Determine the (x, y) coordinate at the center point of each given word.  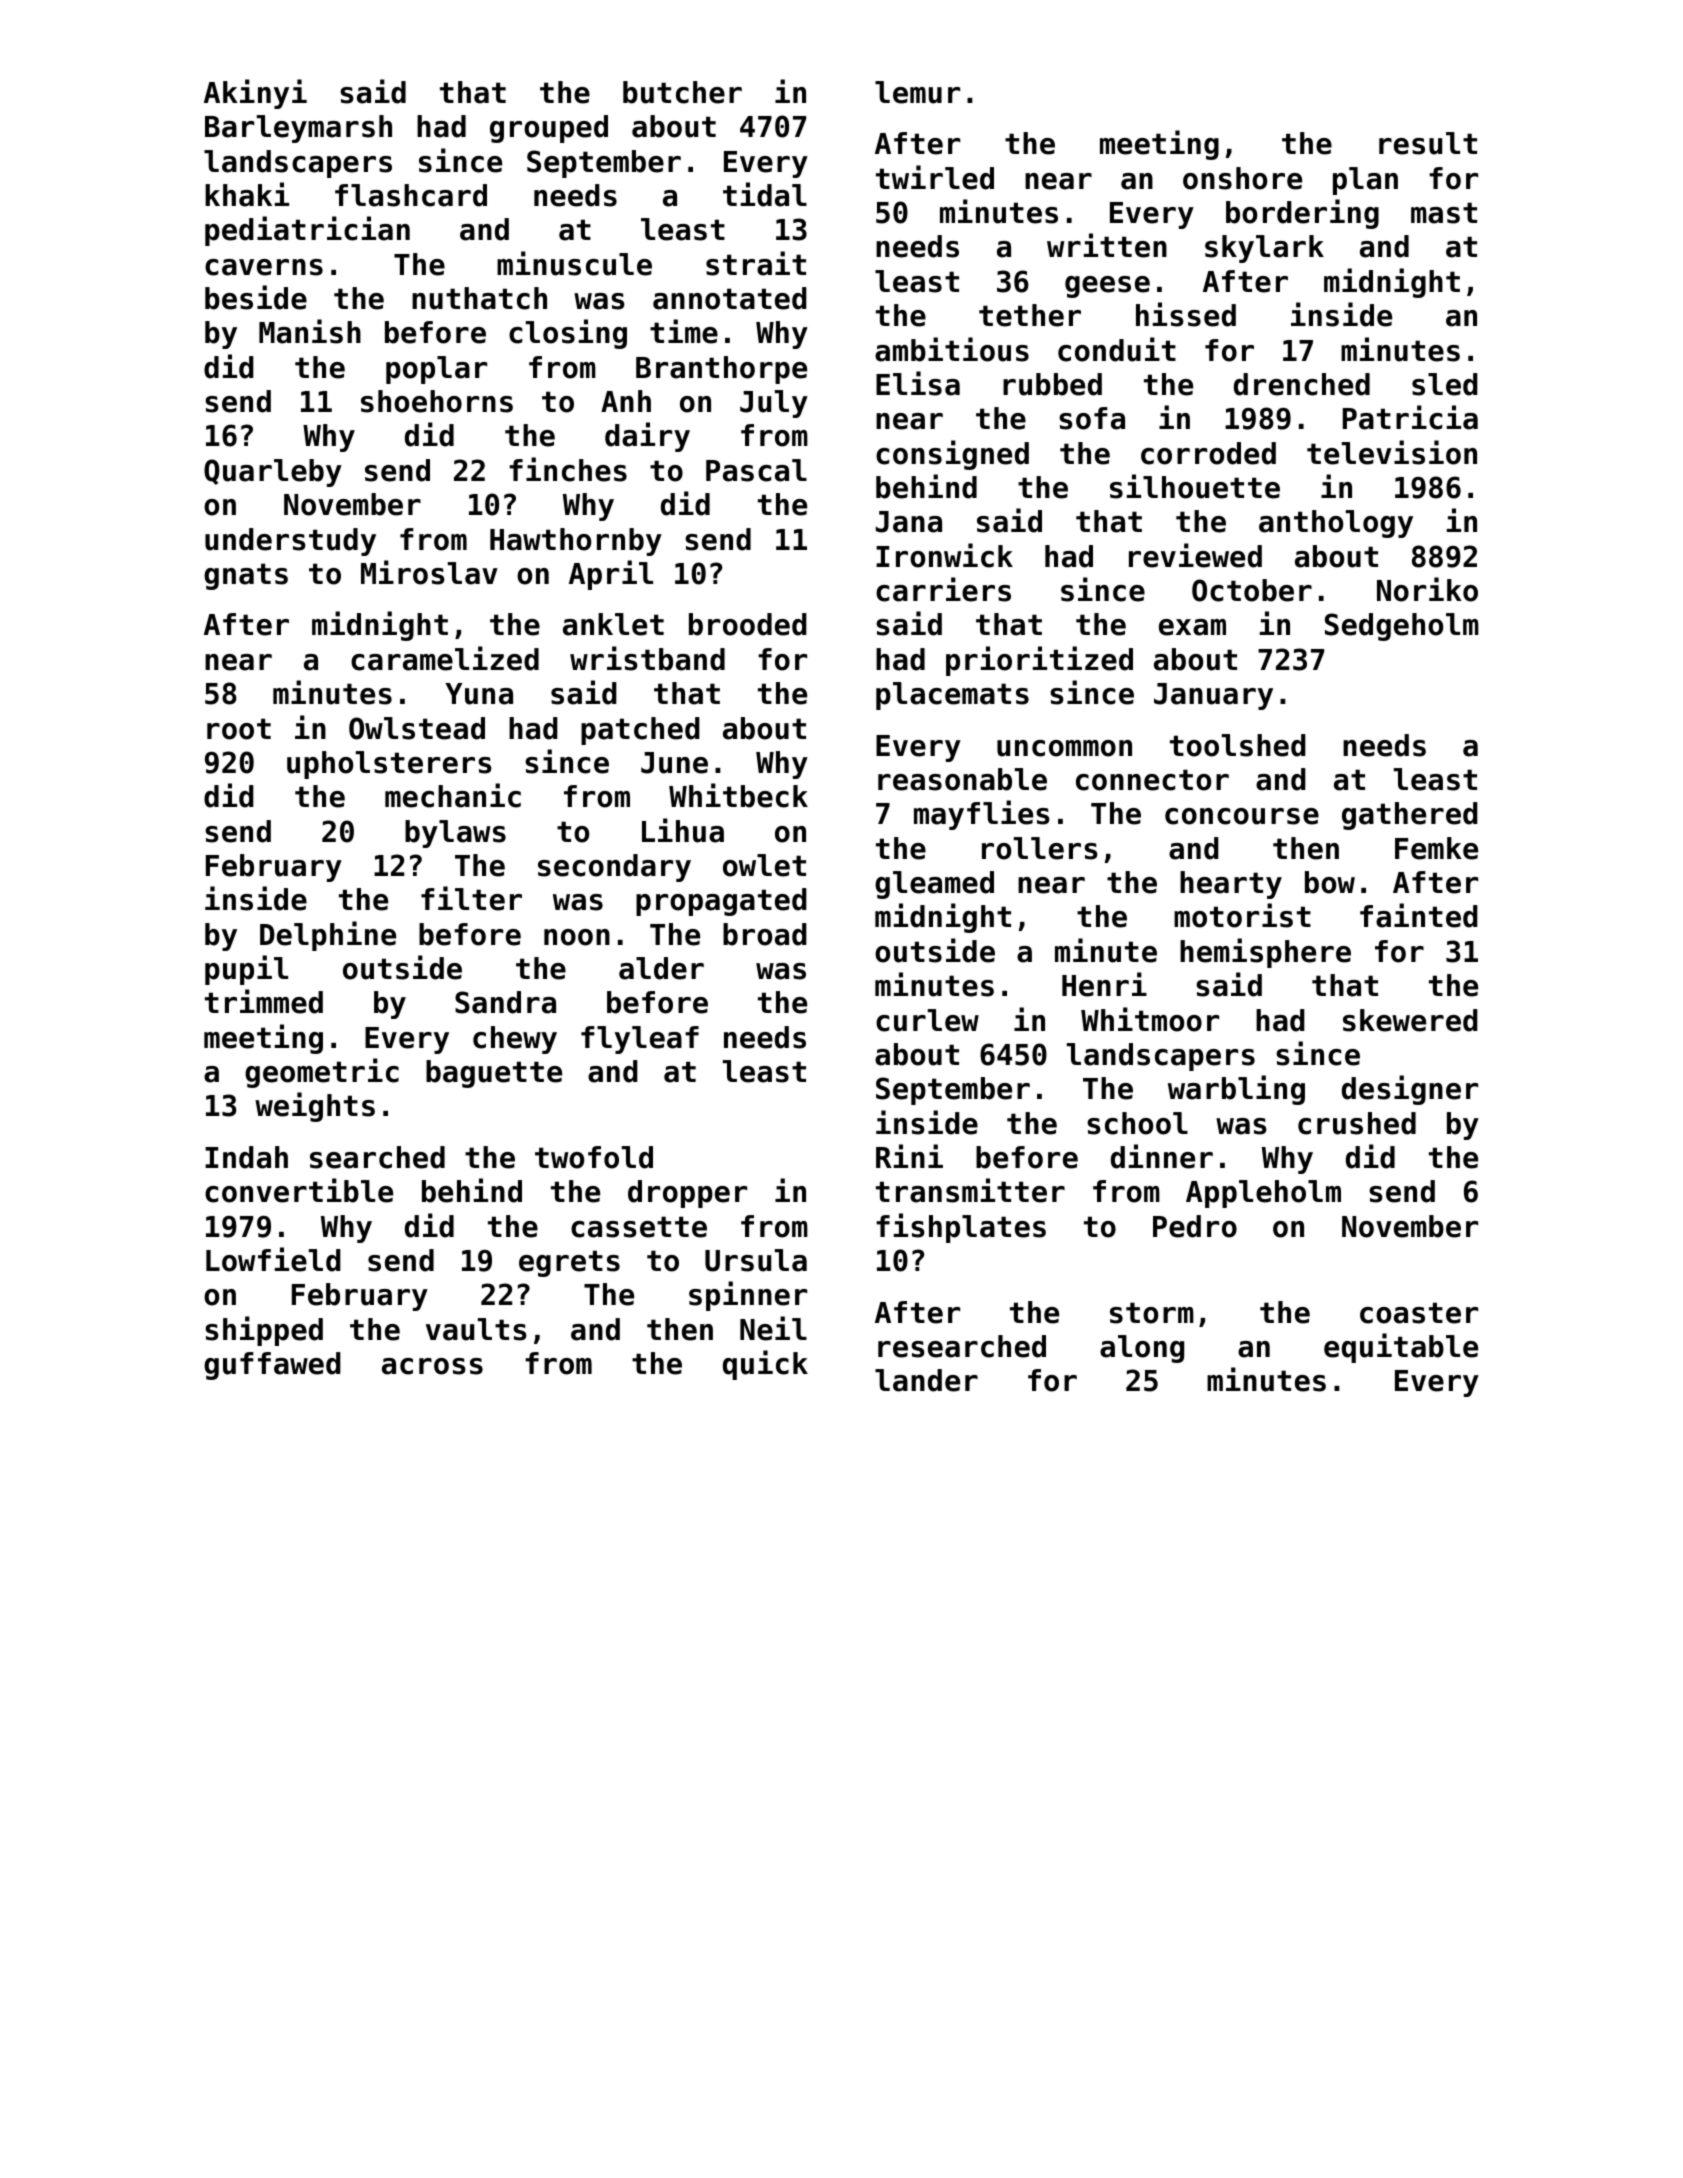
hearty (1231, 885)
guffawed (272, 1366)
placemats (952, 696)
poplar (436, 370)
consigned (952, 455)
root (239, 729)
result (1428, 143)
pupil (246, 970)
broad (765, 934)
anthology (1336, 524)
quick (765, 1365)
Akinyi (255, 94)
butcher (682, 92)
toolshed (1238, 745)
